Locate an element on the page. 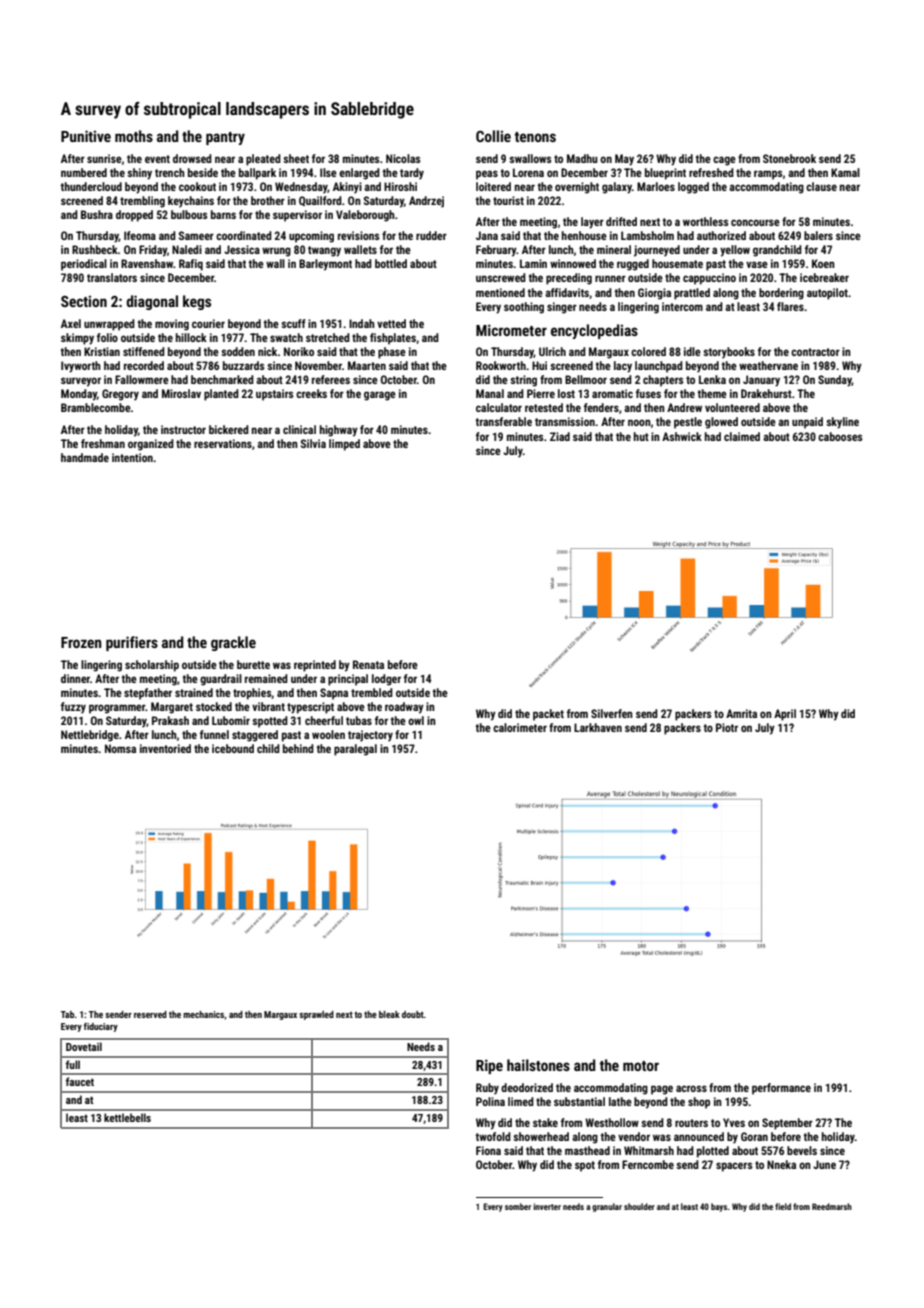 The width and height of the document is (924, 1308). Ziad is located at coordinates (560, 436).
